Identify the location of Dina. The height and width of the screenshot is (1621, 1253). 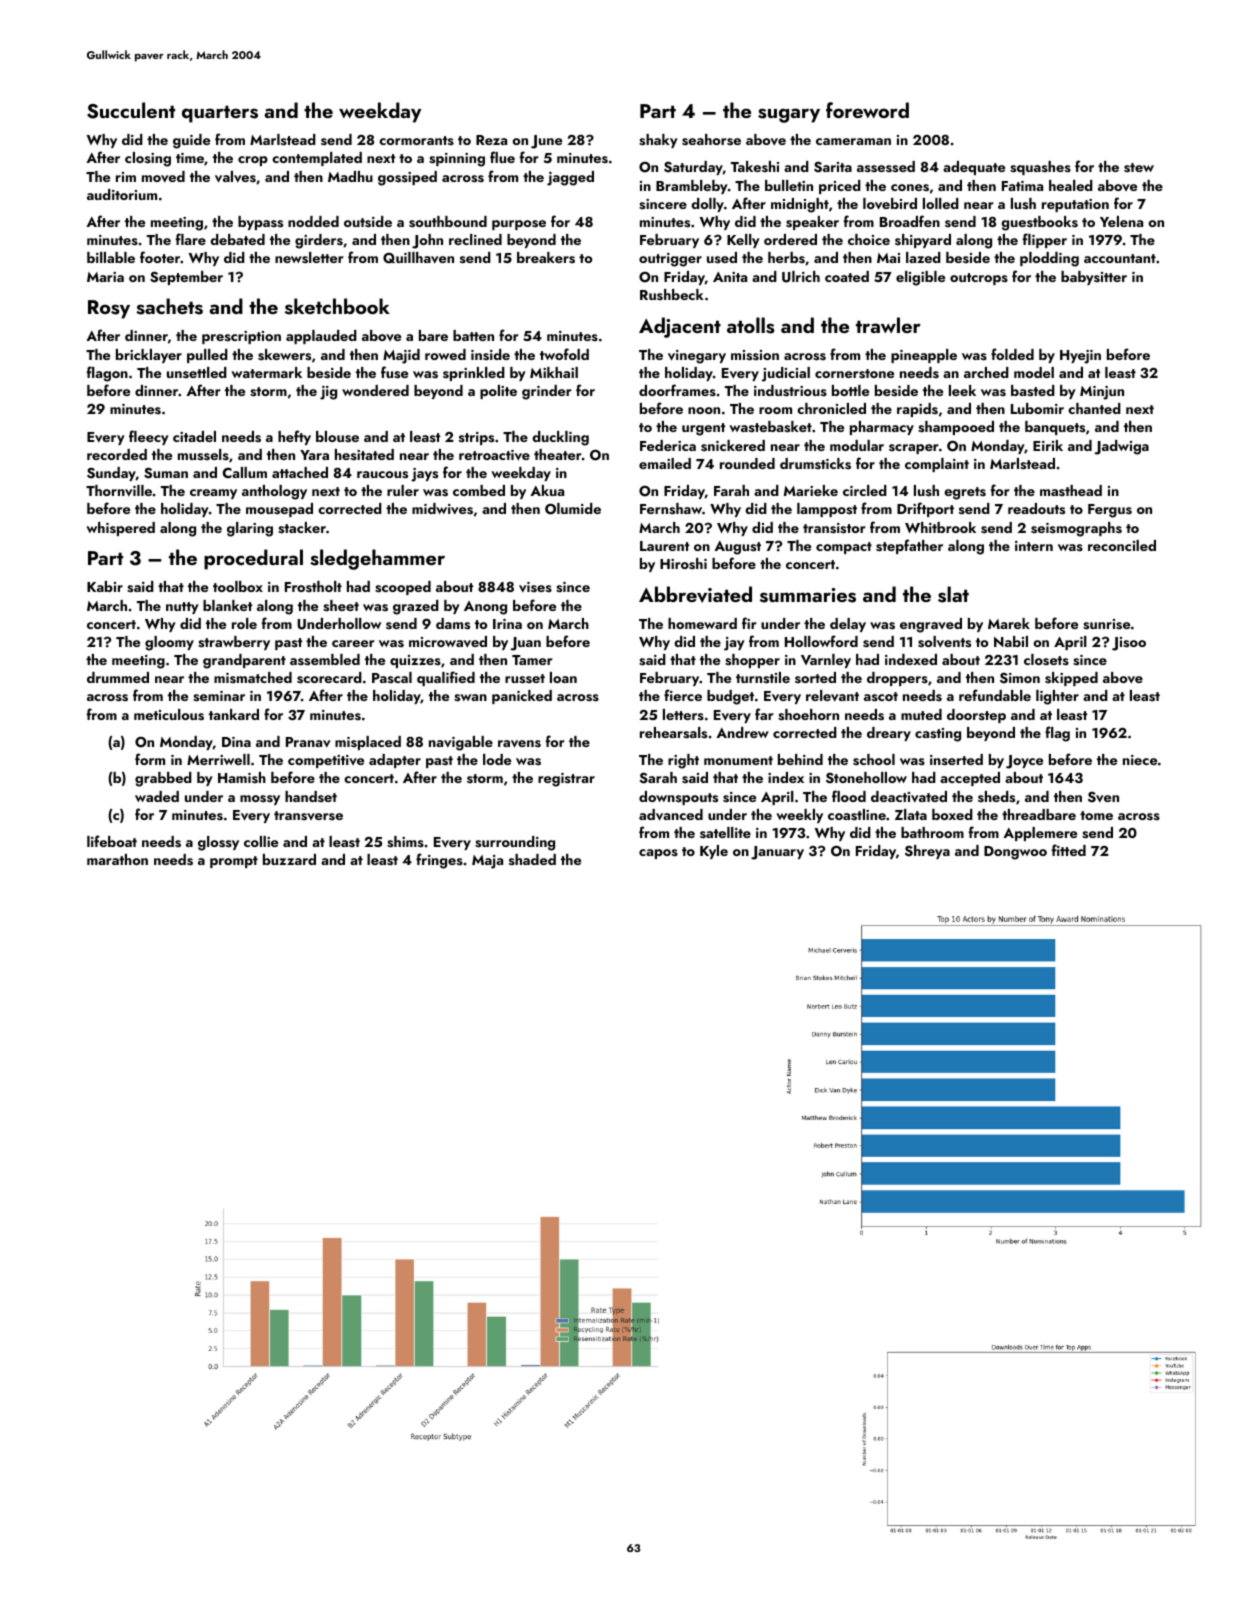
(236, 742).
